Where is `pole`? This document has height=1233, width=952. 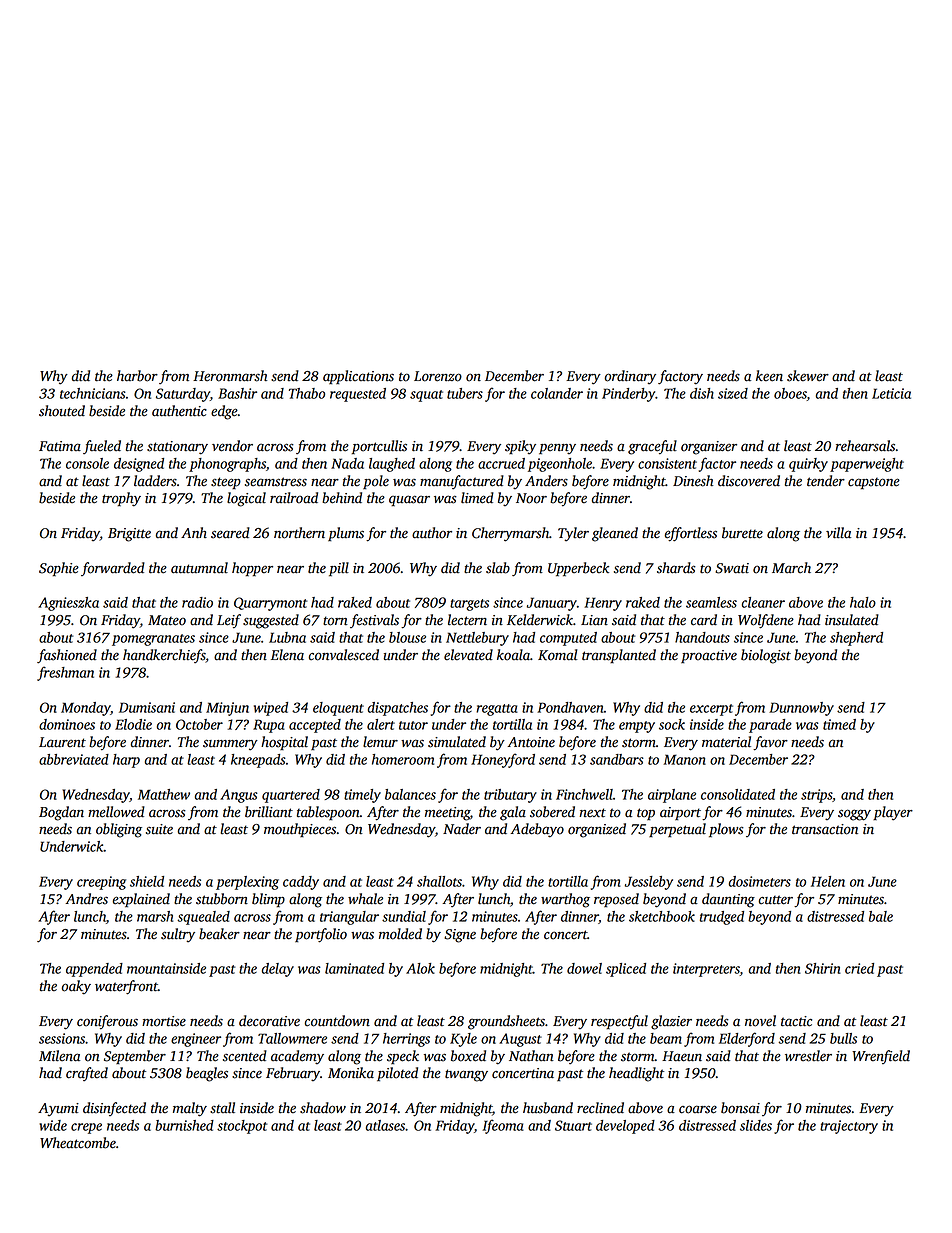
pole is located at coordinates (376, 482).
